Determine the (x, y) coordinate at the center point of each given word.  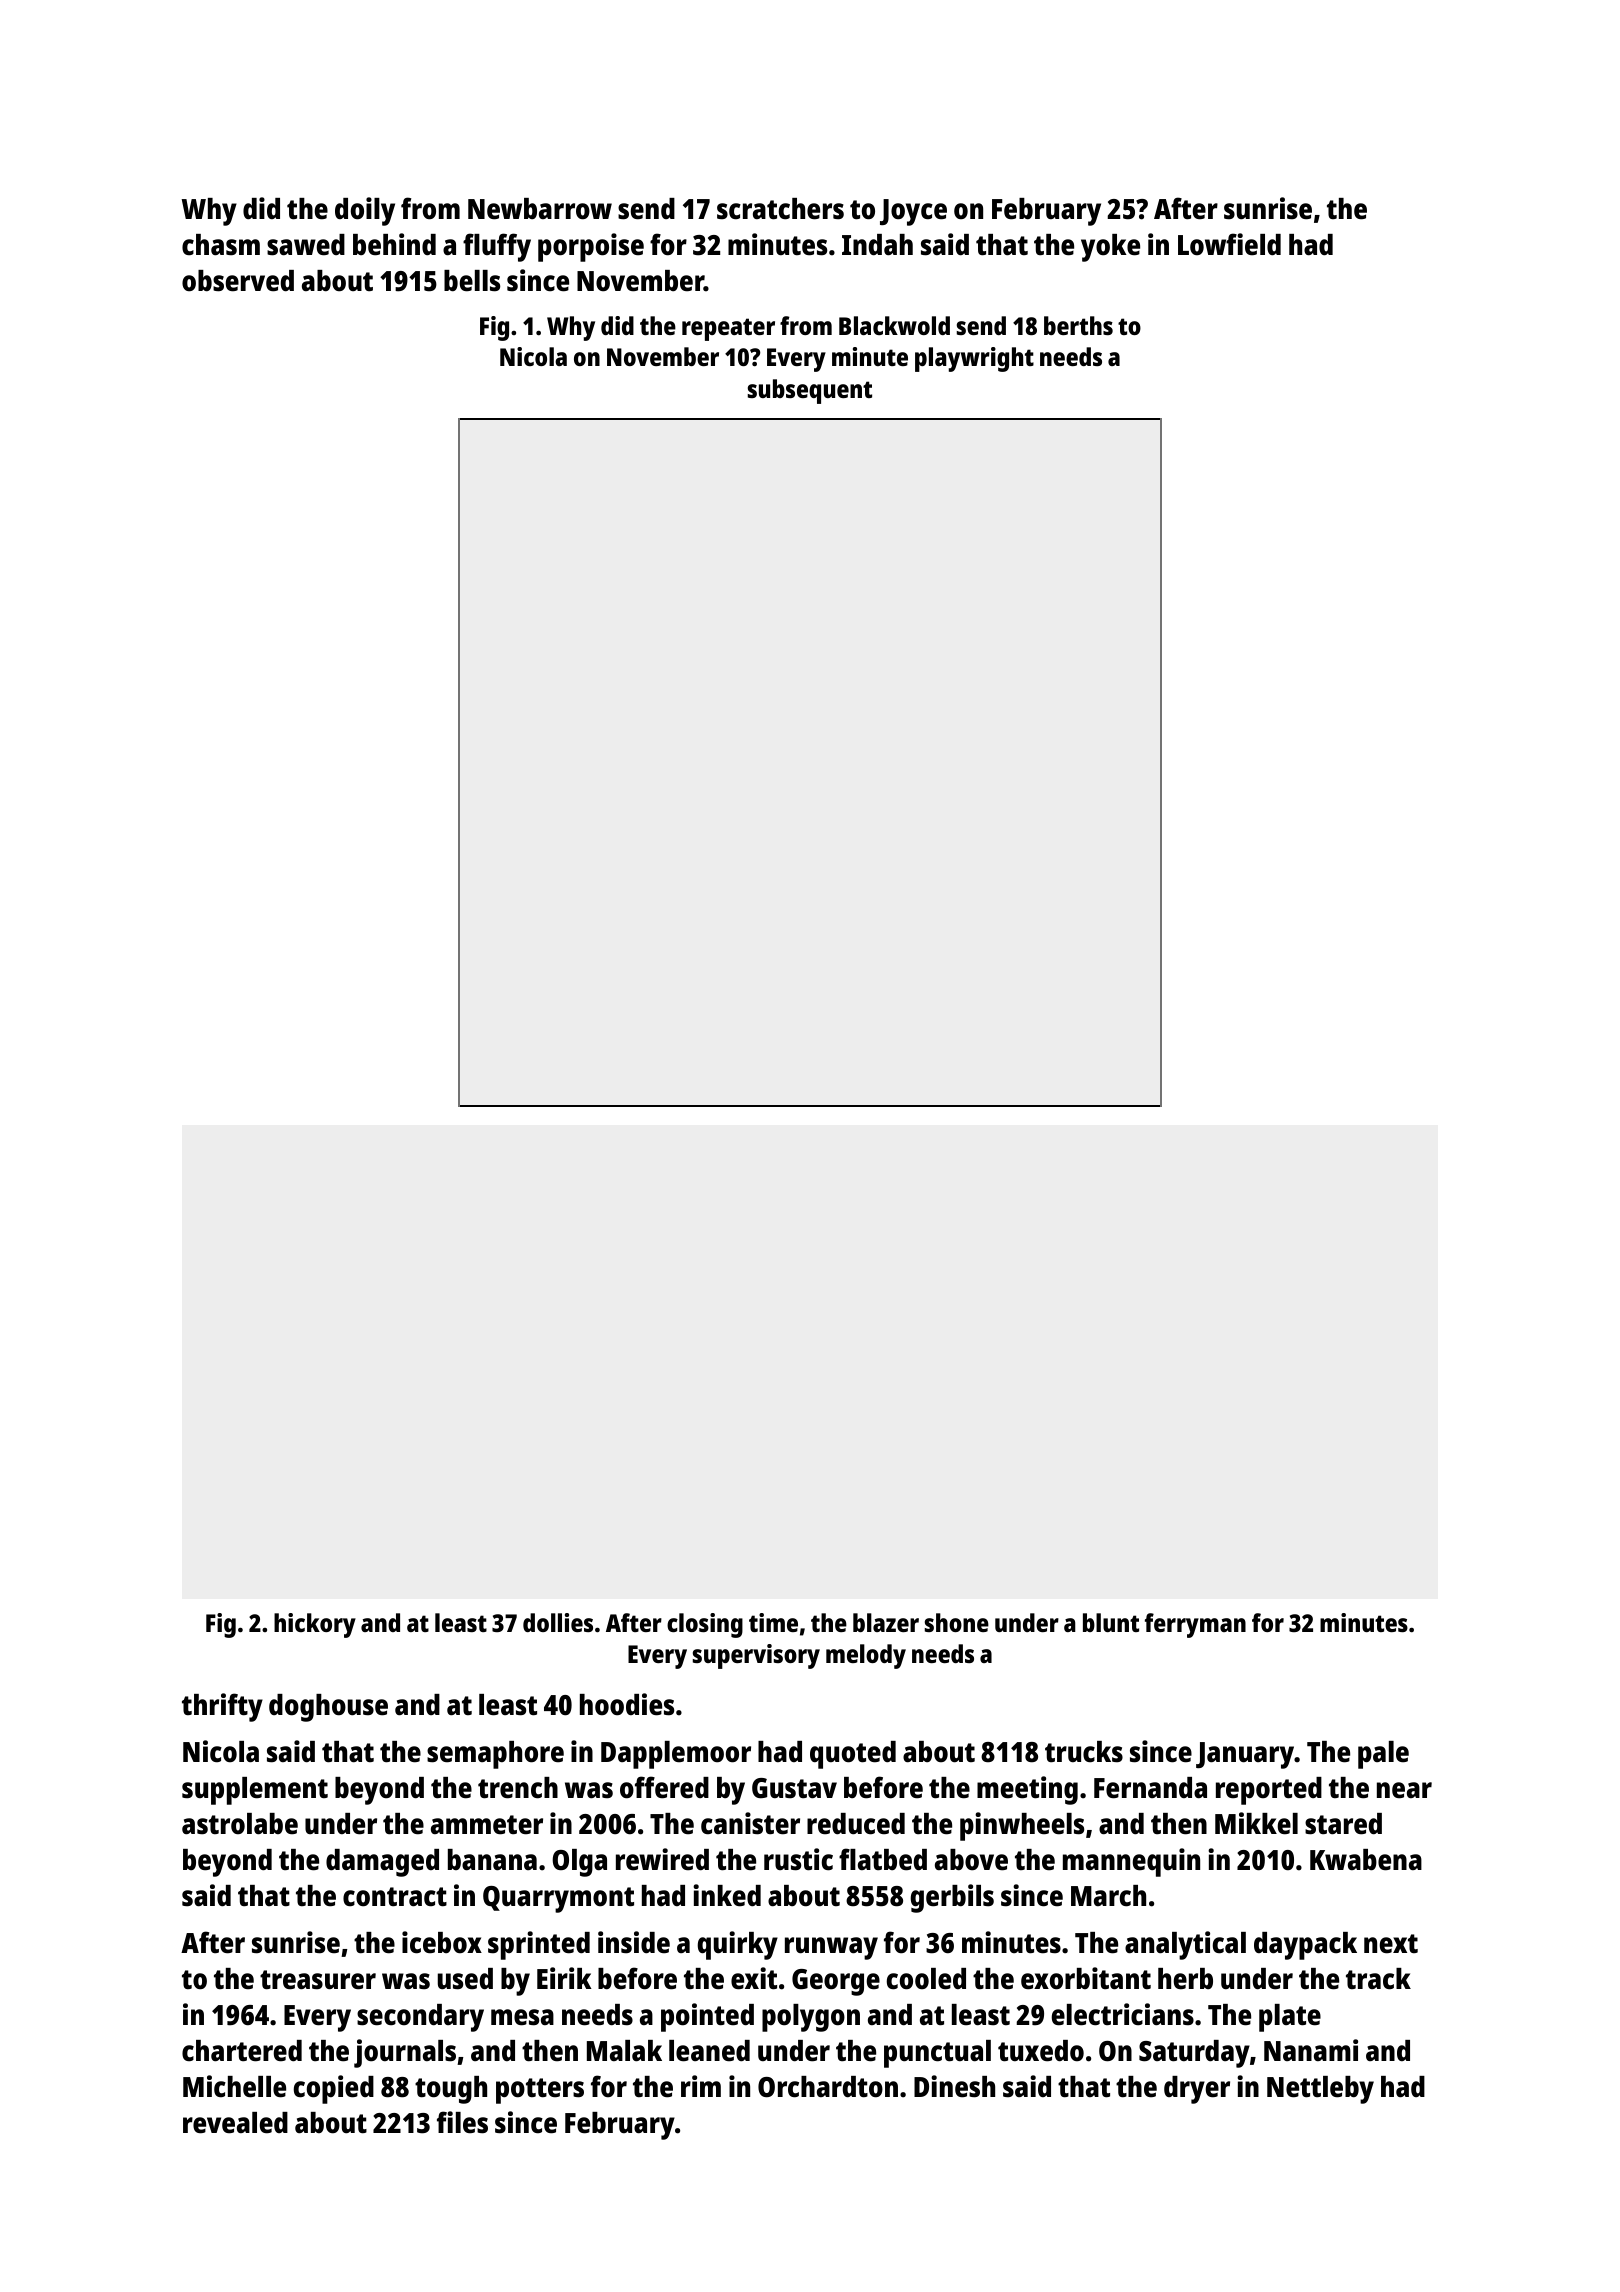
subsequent (810, 391)
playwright (974, 359)
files (462, 2122)
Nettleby (1320, 2090)
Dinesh (954, 2086)
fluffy (497, 247)
